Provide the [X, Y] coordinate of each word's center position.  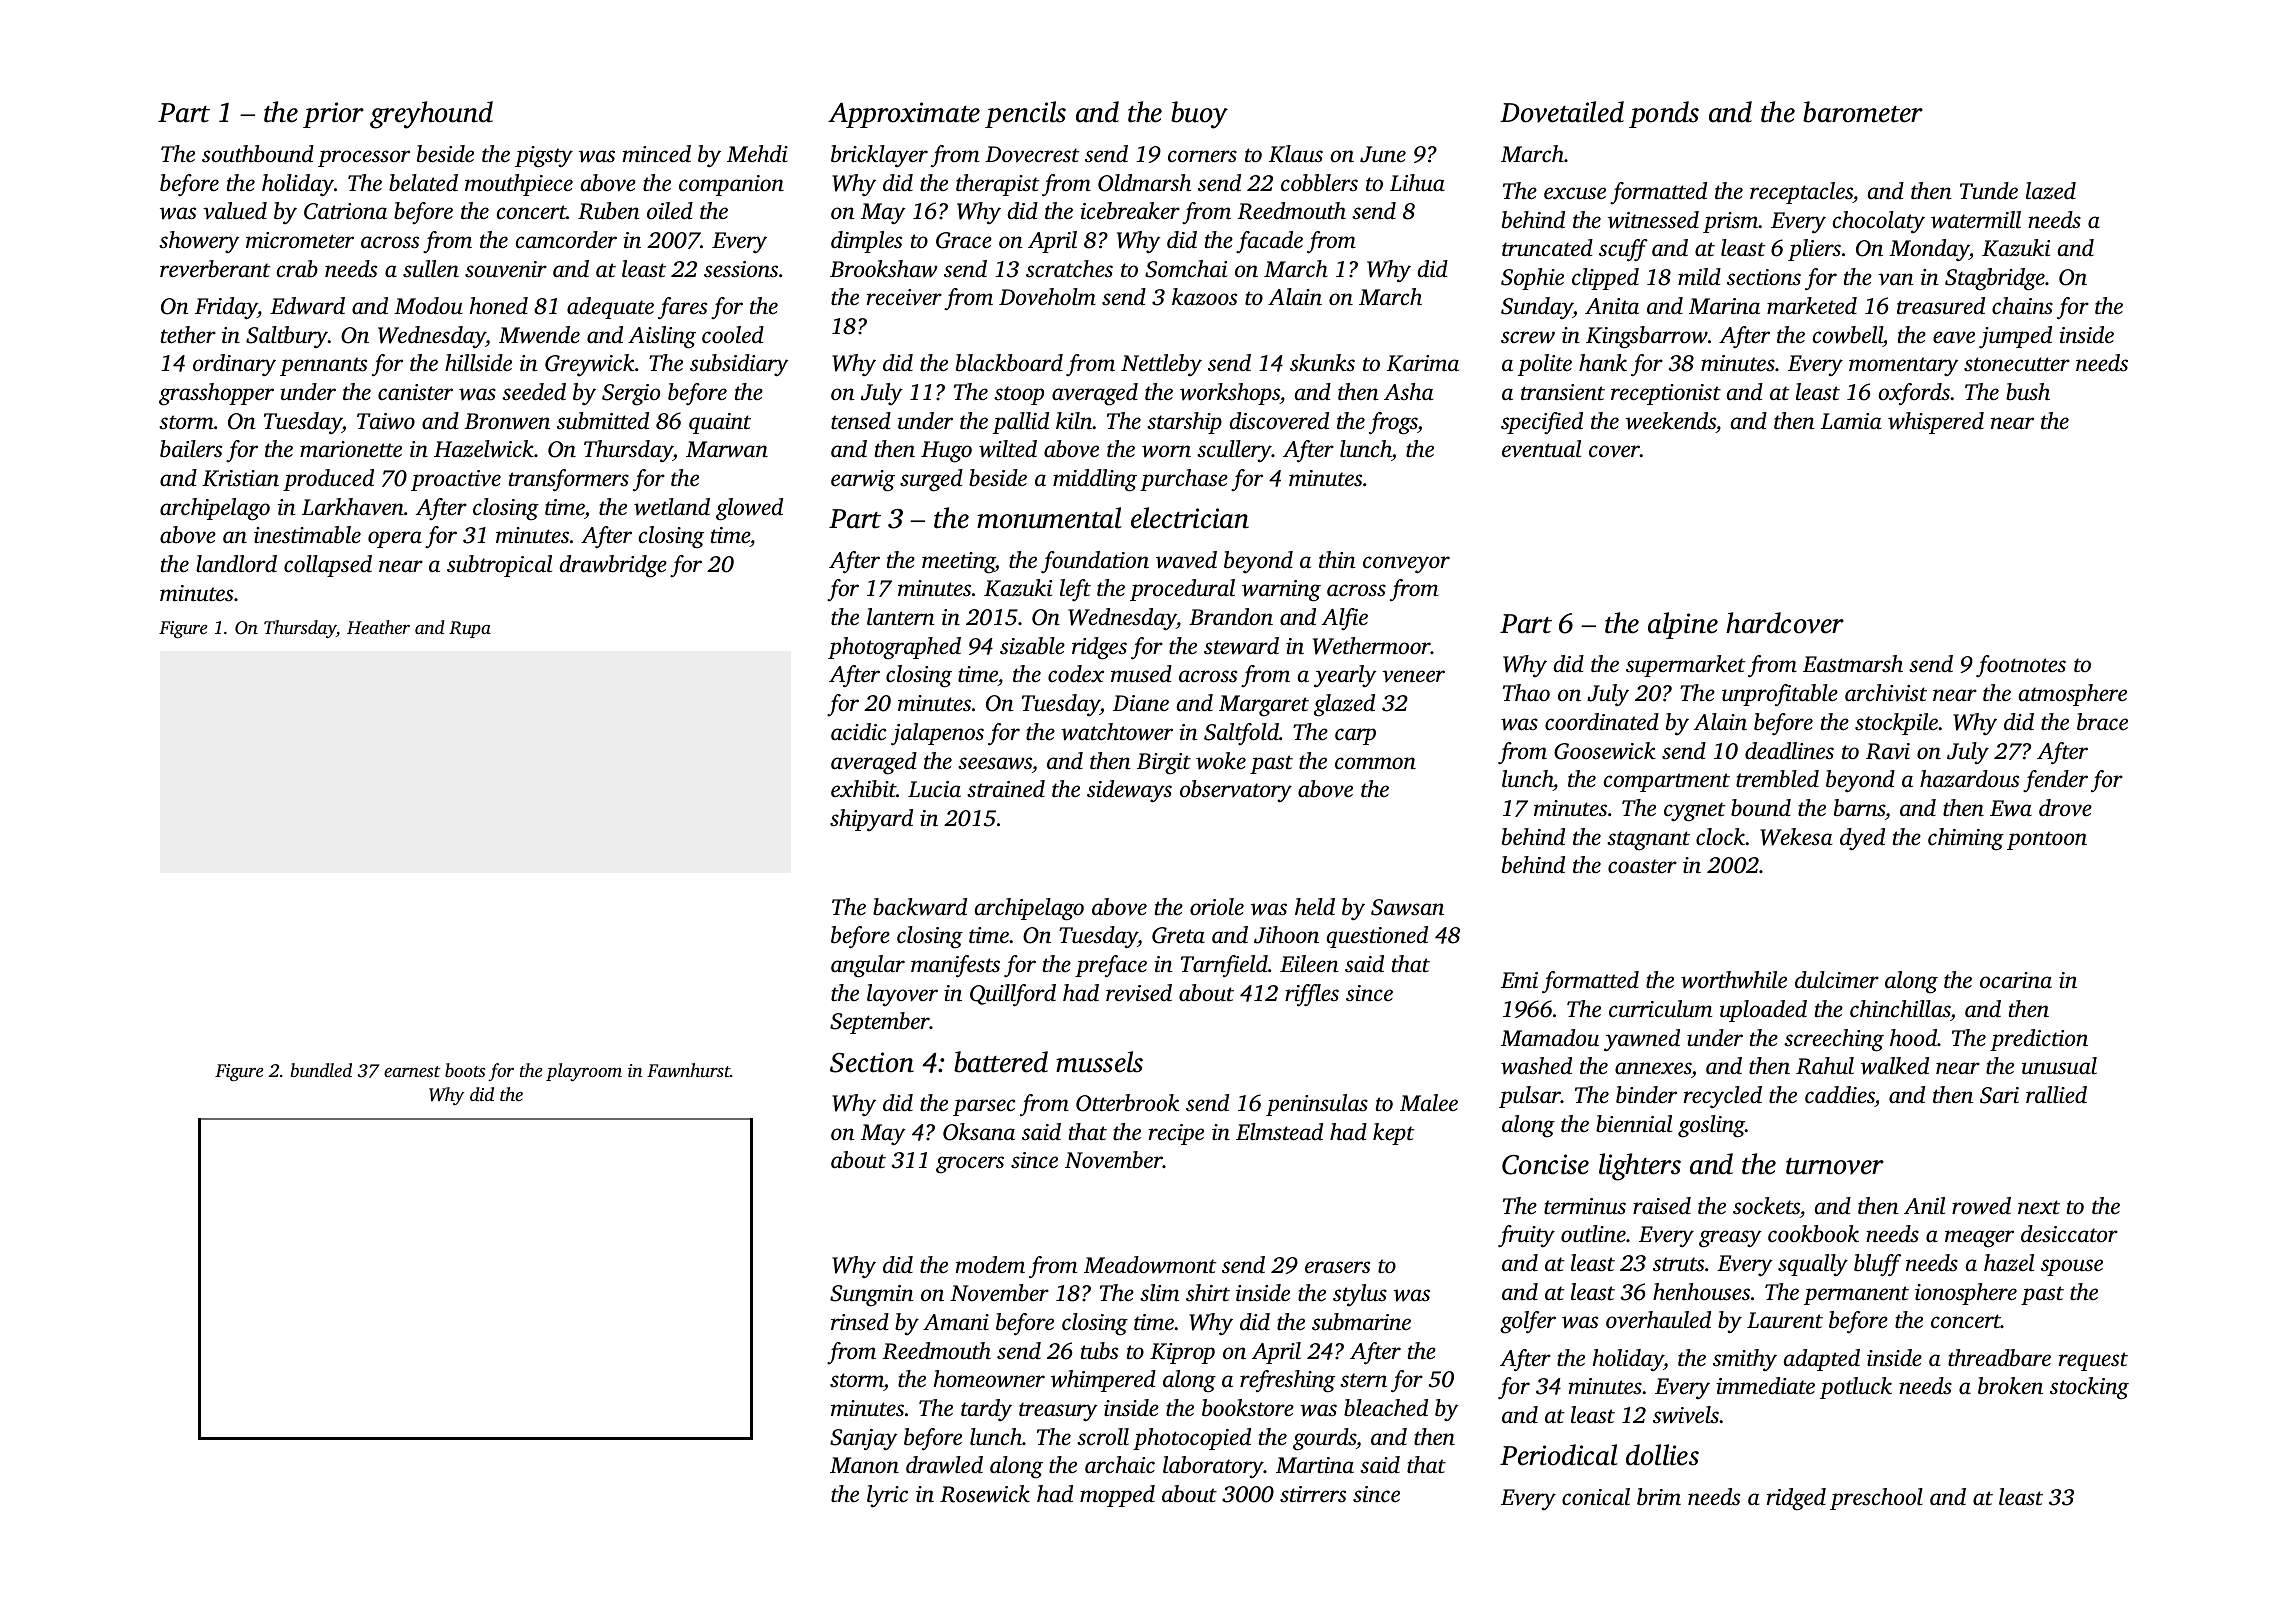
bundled [321, 1070]
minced [657, 154]
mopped [1117, 1496]
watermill [1976, 220]
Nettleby [1161, 365]
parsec [984, 1107]
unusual [2059, 1066]
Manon [864, 1465]
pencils [1025, 114]
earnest [412, 1071]
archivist [1886, 693]
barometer [1863, 112]
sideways [1129, 791]
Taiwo [386, 421]
